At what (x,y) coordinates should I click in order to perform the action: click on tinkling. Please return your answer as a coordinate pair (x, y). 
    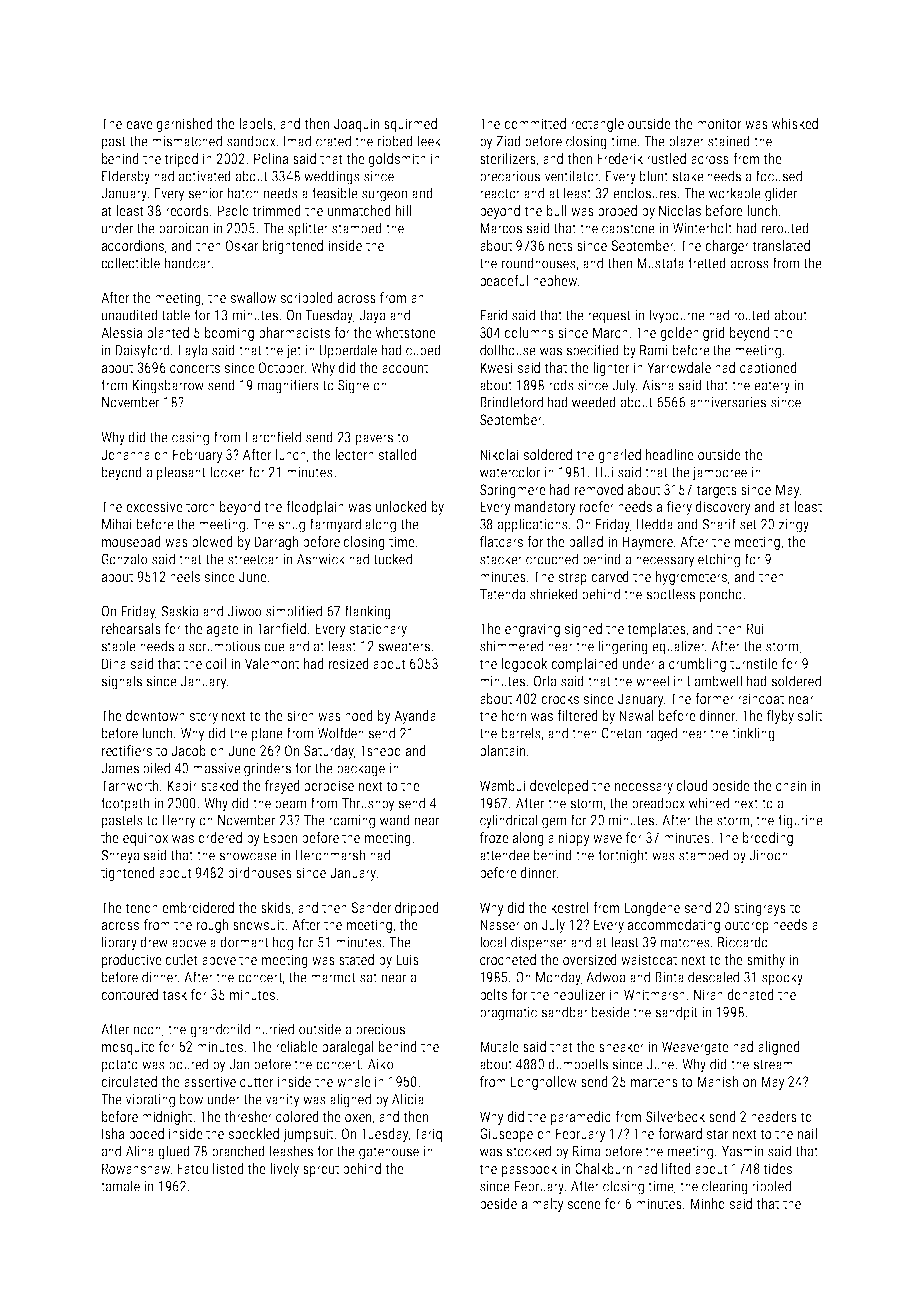
    Looking at the image, I should click on (753, 734).
